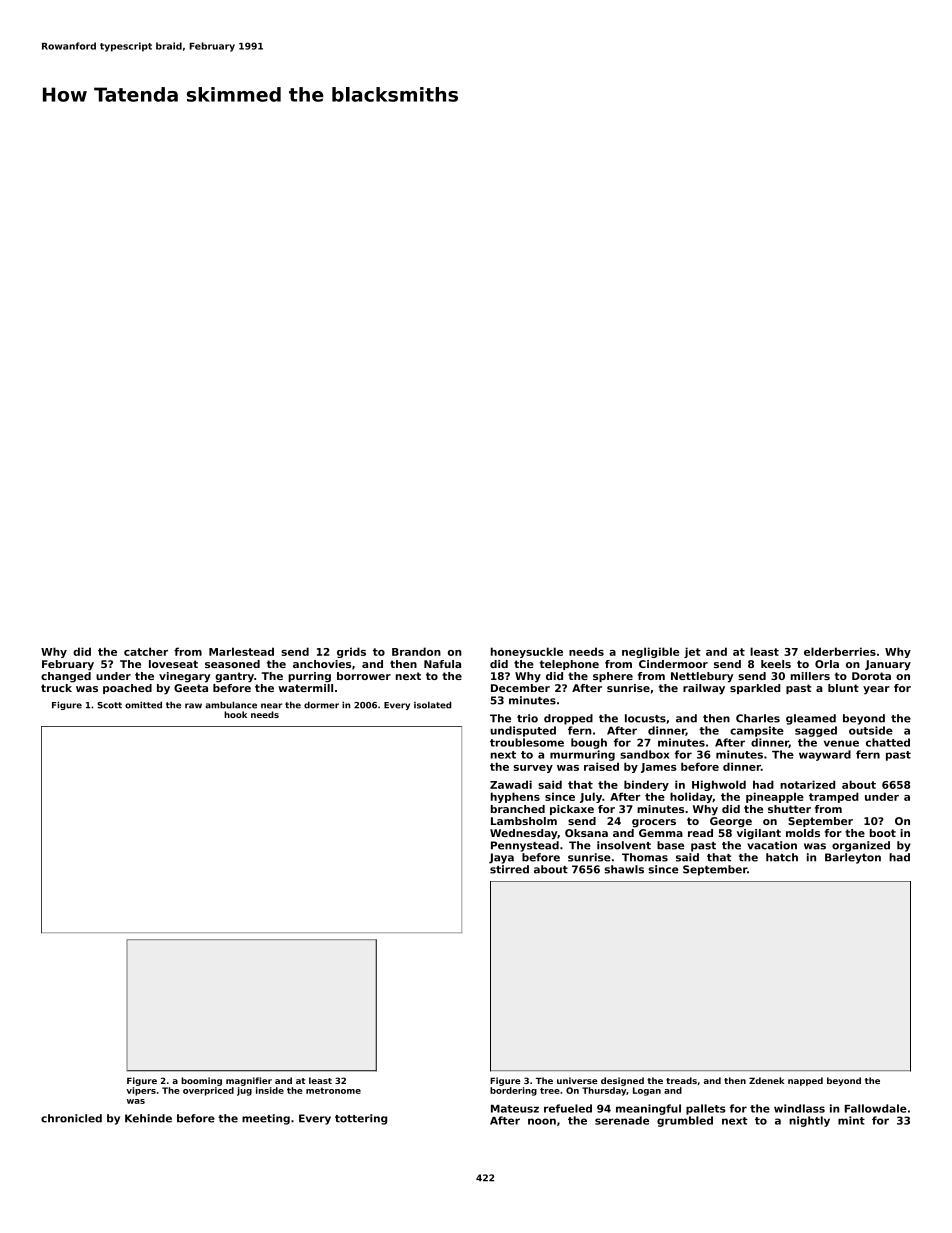 Image resolution: width=952 pixels, height=1233 pixels. I want to click on elderberries, so click(840, 651).
